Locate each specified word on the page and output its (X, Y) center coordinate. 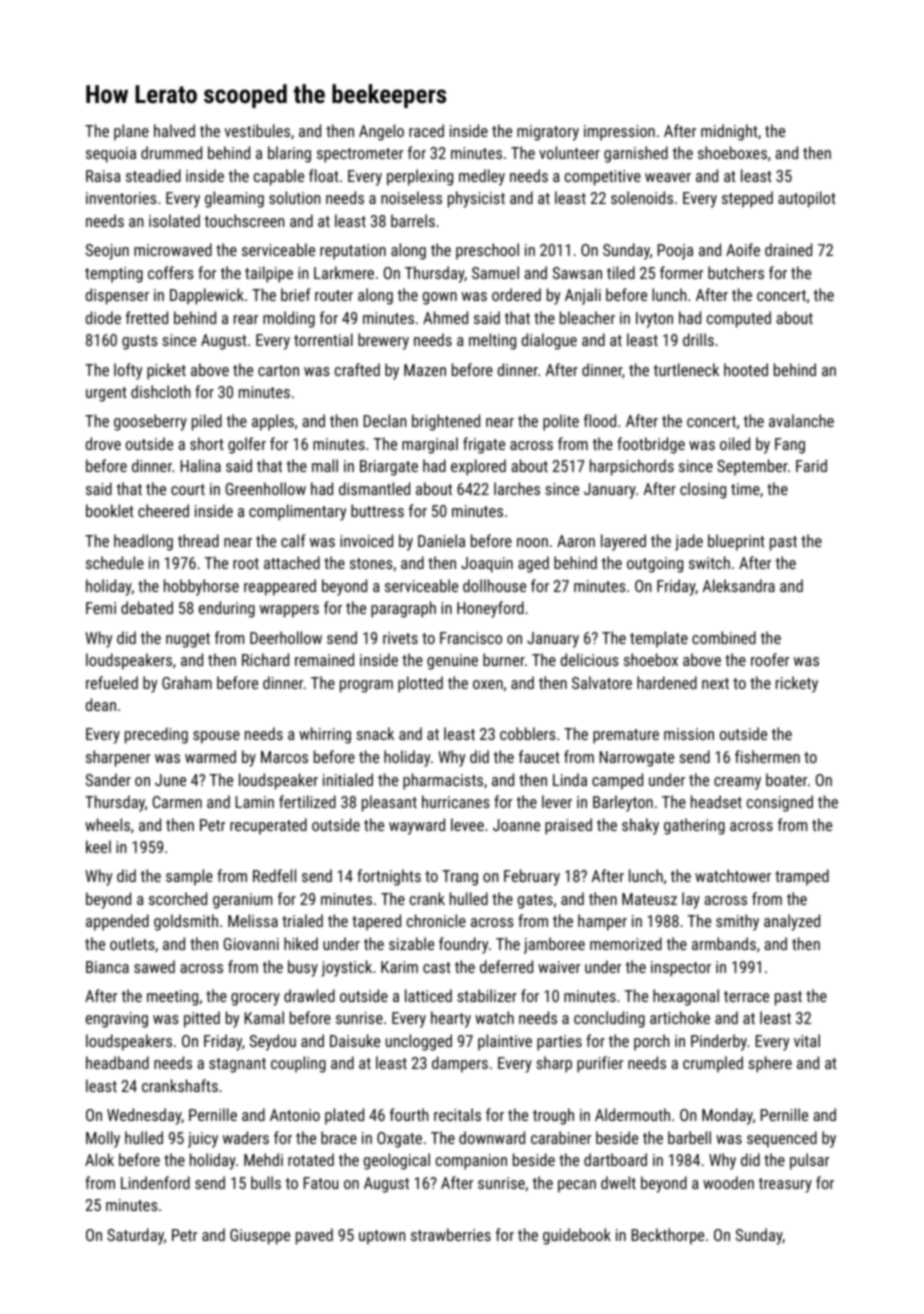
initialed (348, 779)
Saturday (135, 1236)
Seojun (107, 252)
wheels (107, 824)
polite (561, 422)
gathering (694, 826)
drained (788, 249)
